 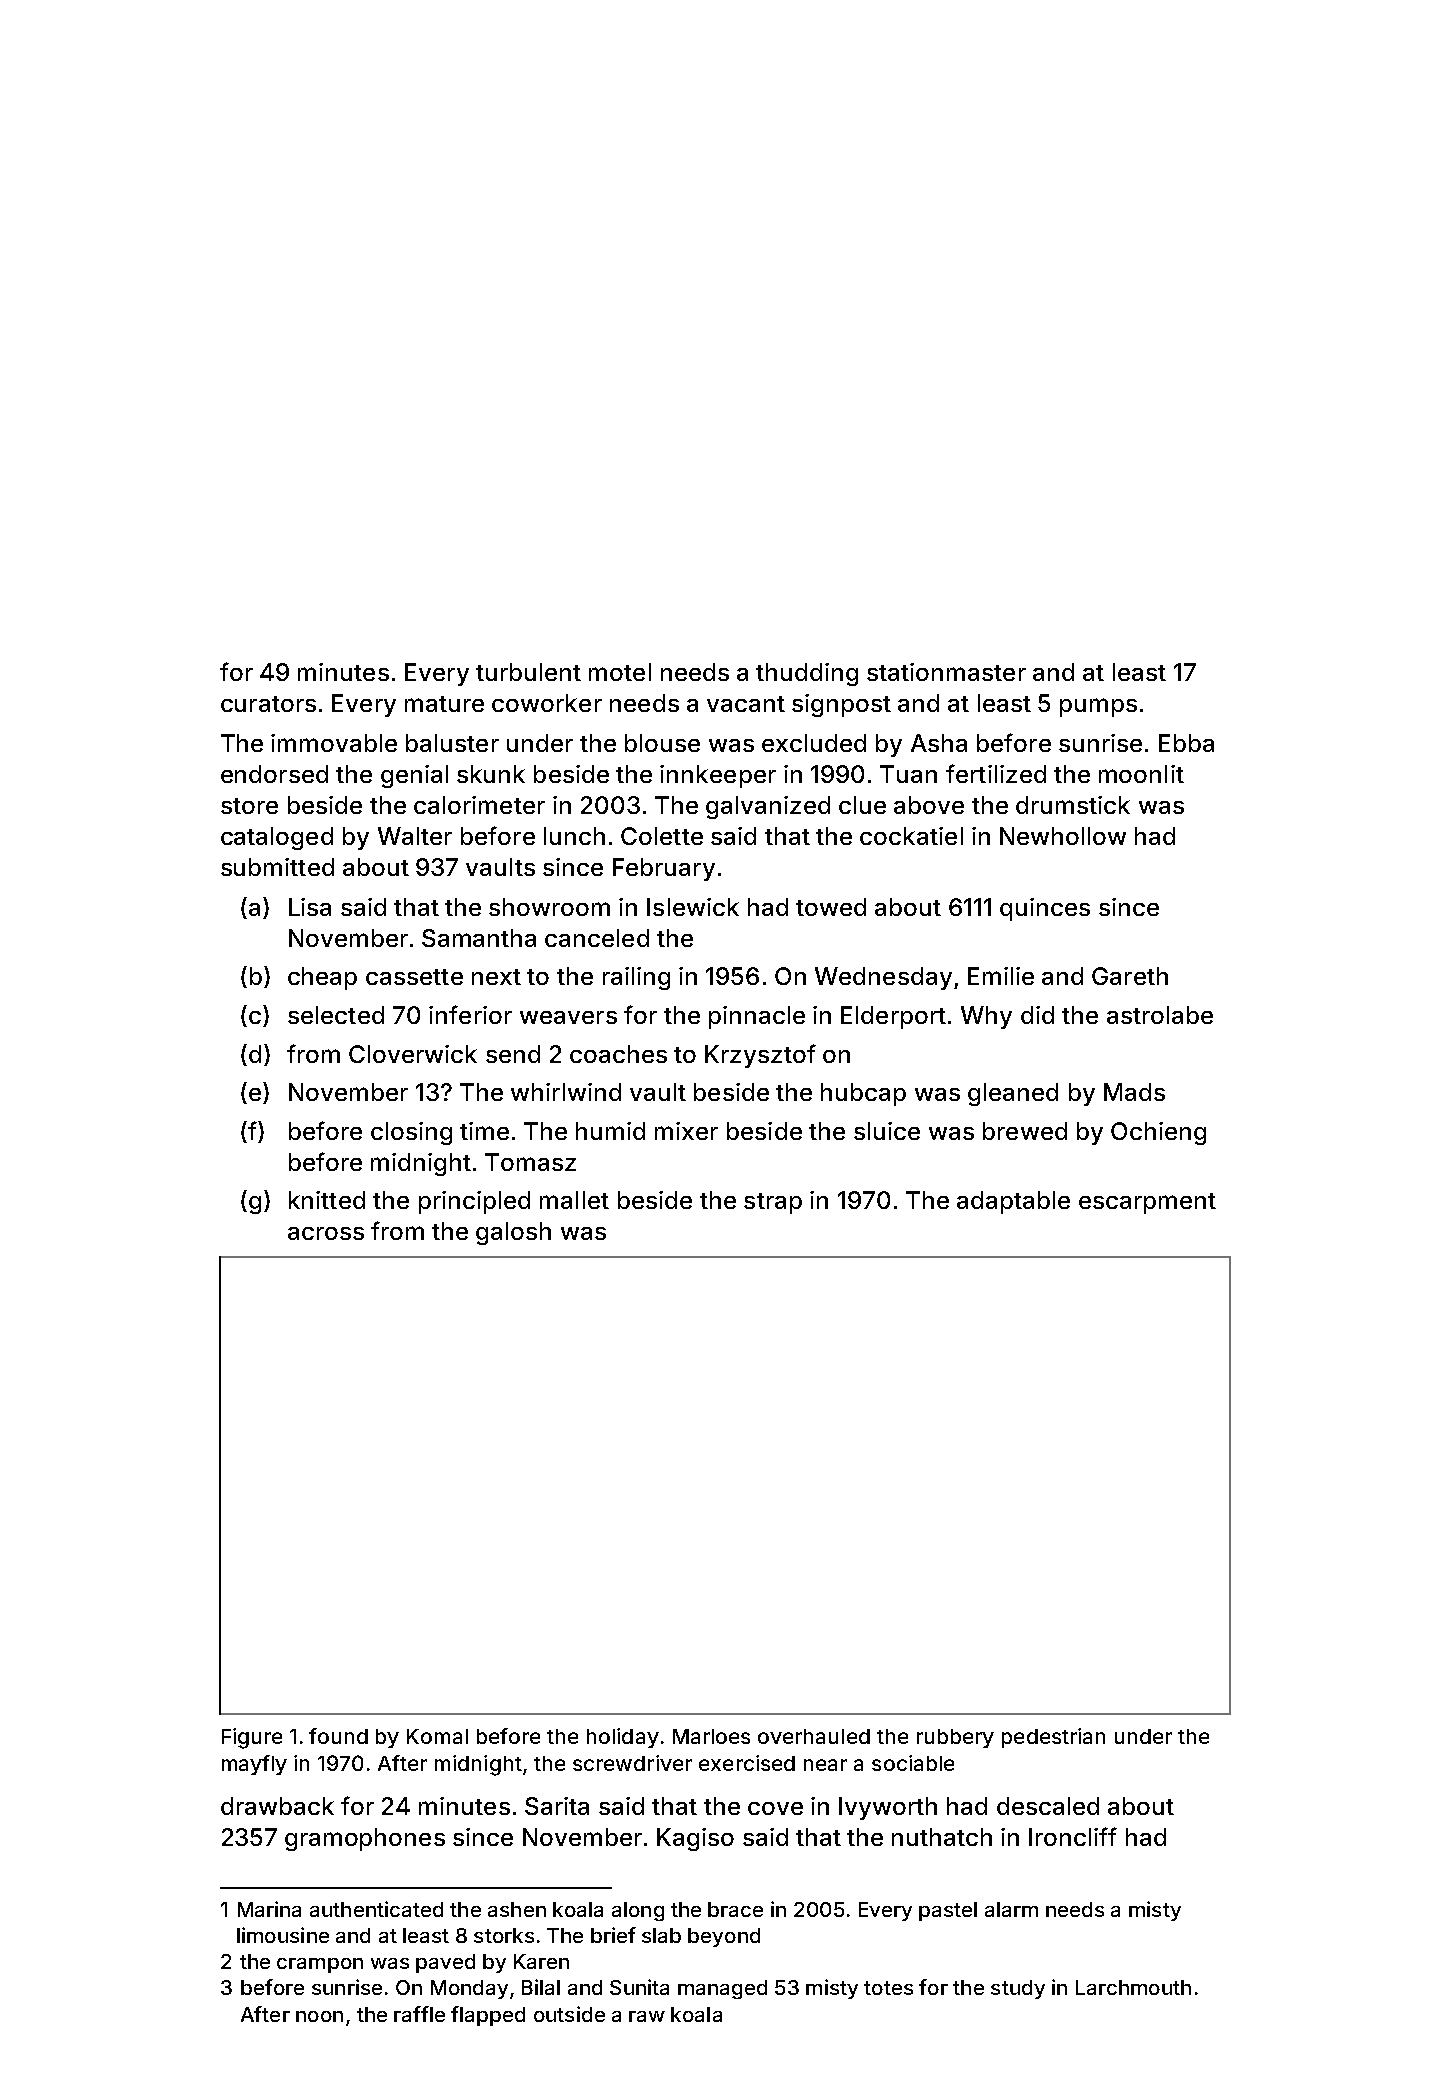 What do you see at coordinates (757, 1017) in the screenshot?
I see `pinnacle` at bounding box center [757, 1017].
